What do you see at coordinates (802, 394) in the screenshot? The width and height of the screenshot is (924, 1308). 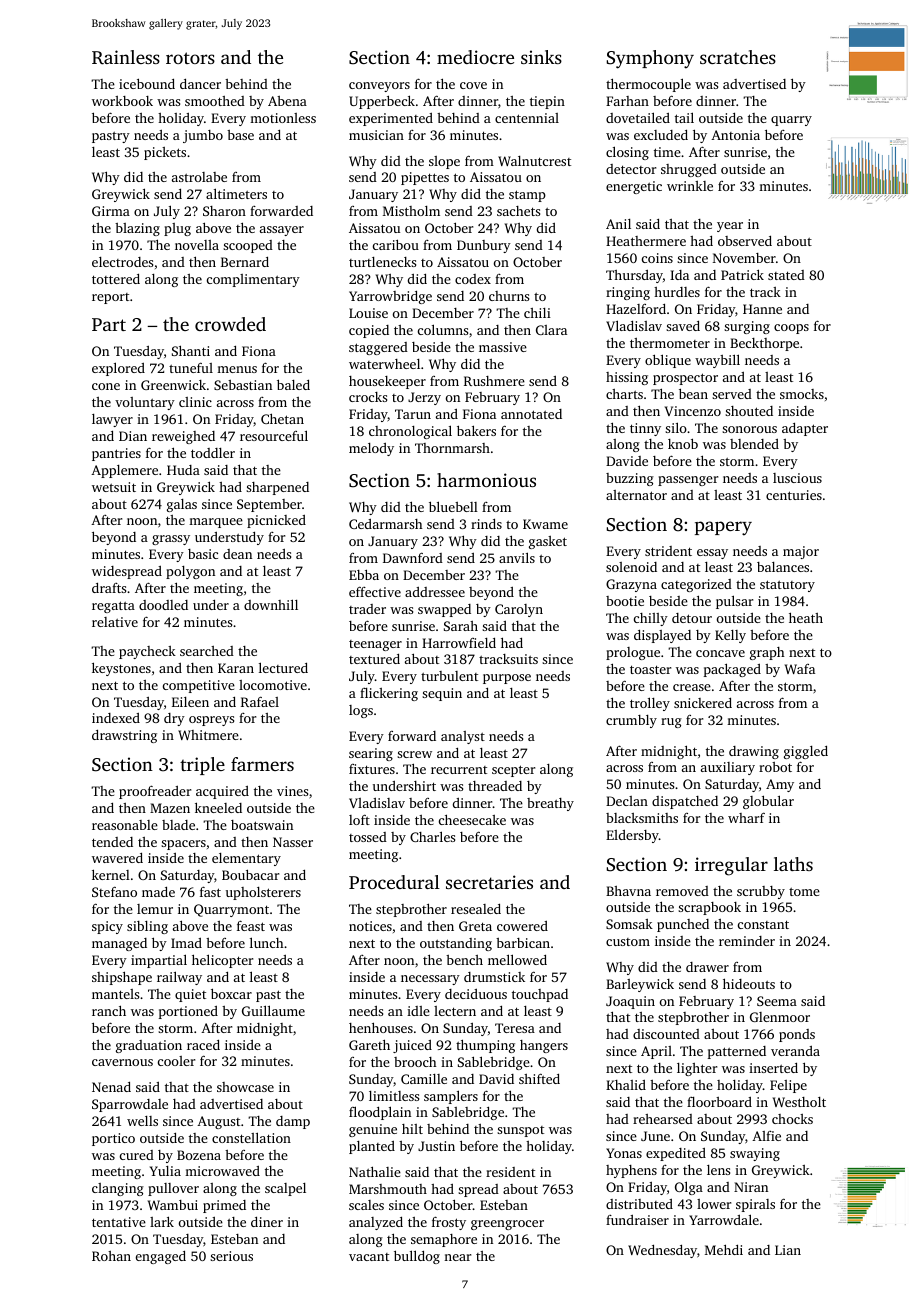 I see `smocks` at bounding box center [802, 394].
